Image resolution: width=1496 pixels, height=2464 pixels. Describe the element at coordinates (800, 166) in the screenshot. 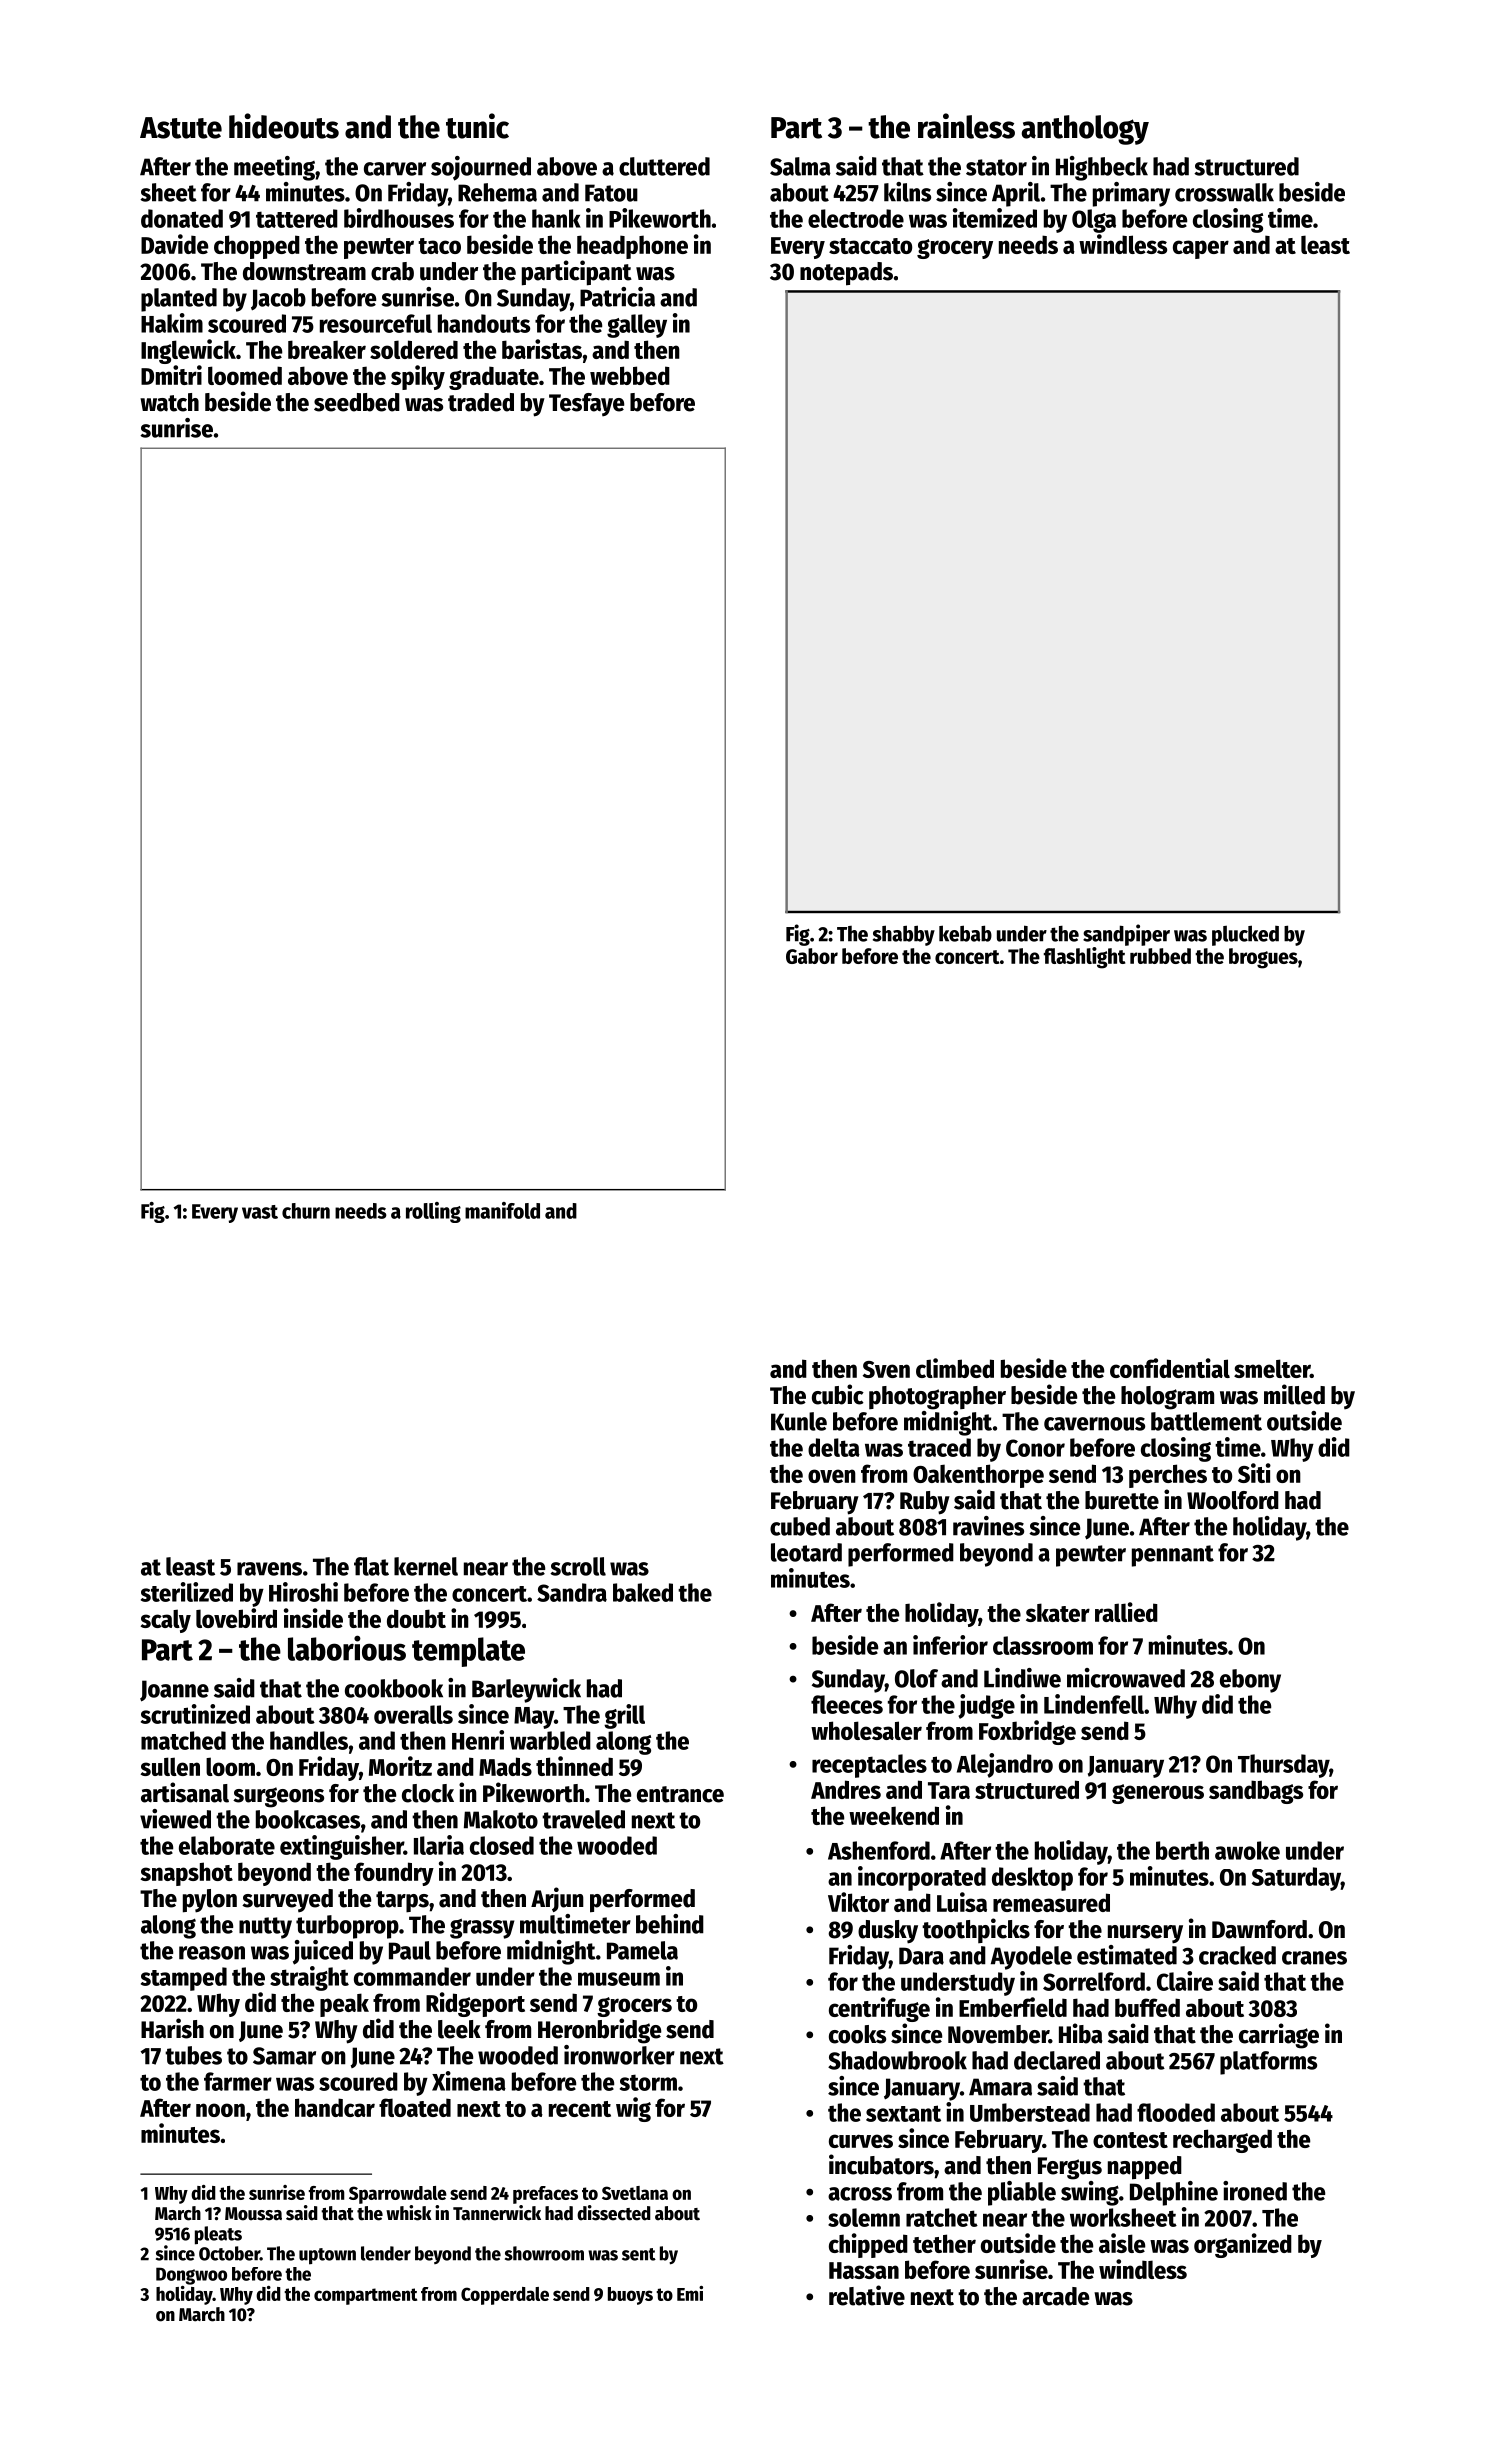

I see `Salma` at that location.
